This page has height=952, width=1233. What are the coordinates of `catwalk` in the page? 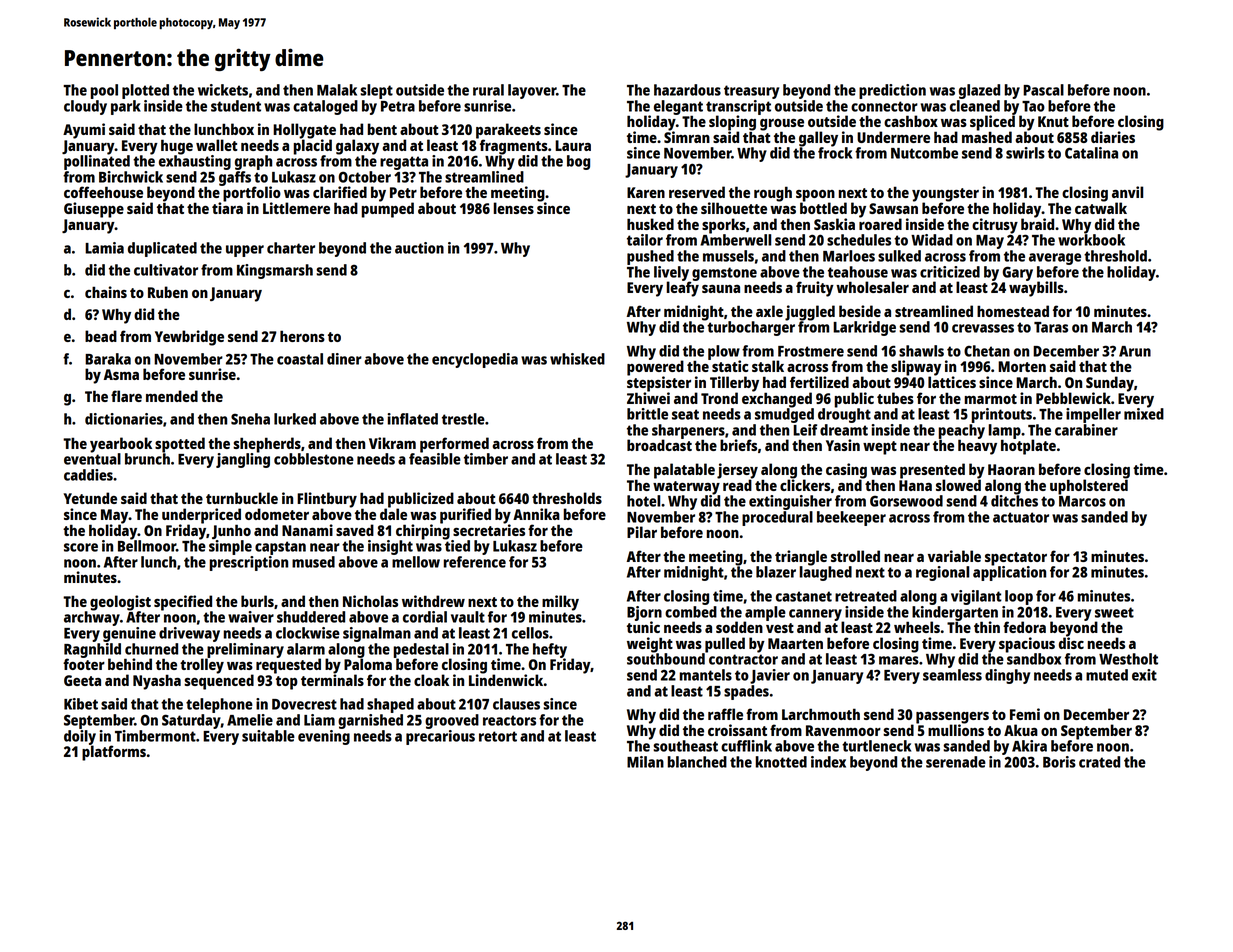 It's located at (1101, 208).
